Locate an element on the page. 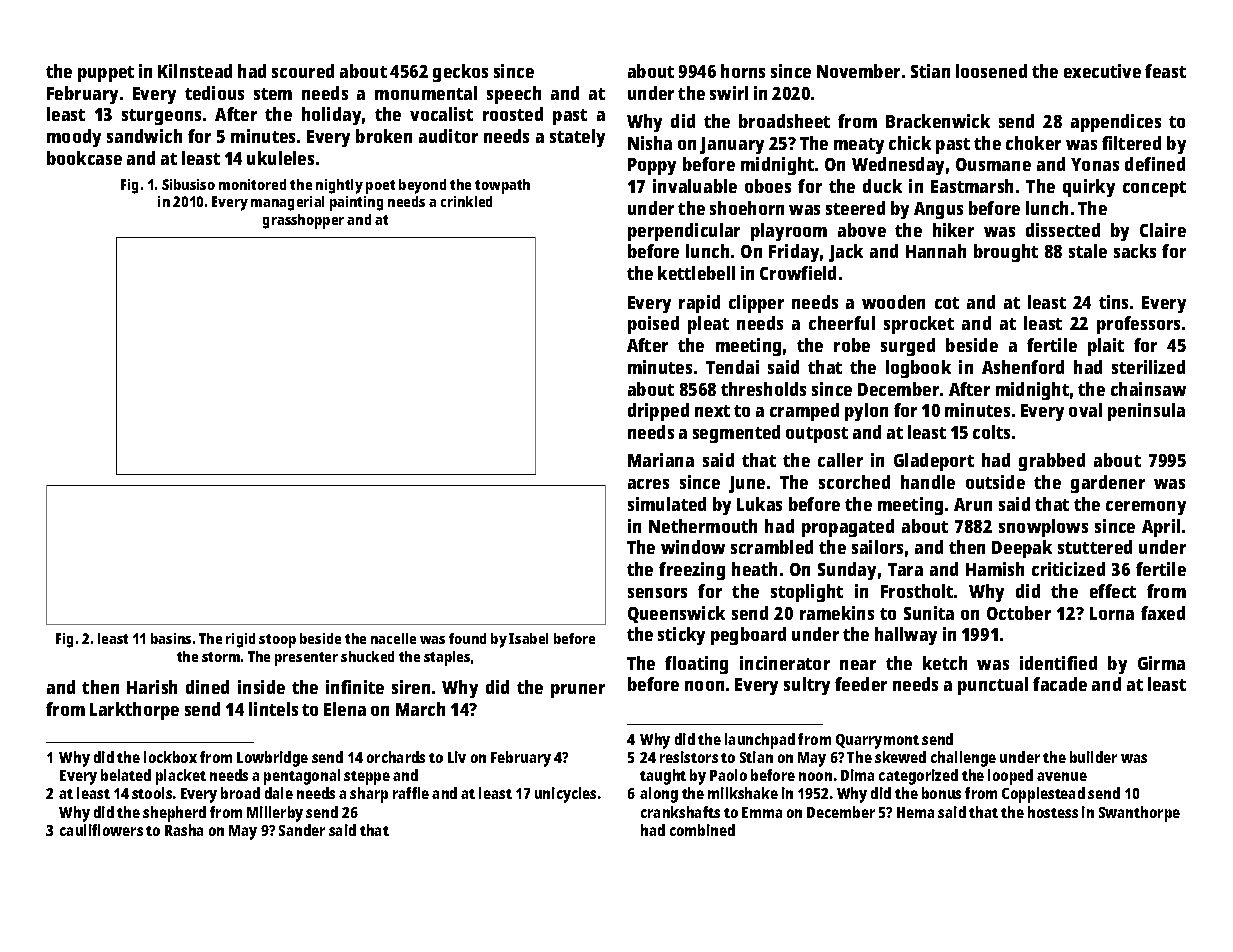 Image resolution: width=1233 pixels, height=952 pixels. sturgeons is located at coordinates (161, 117).
